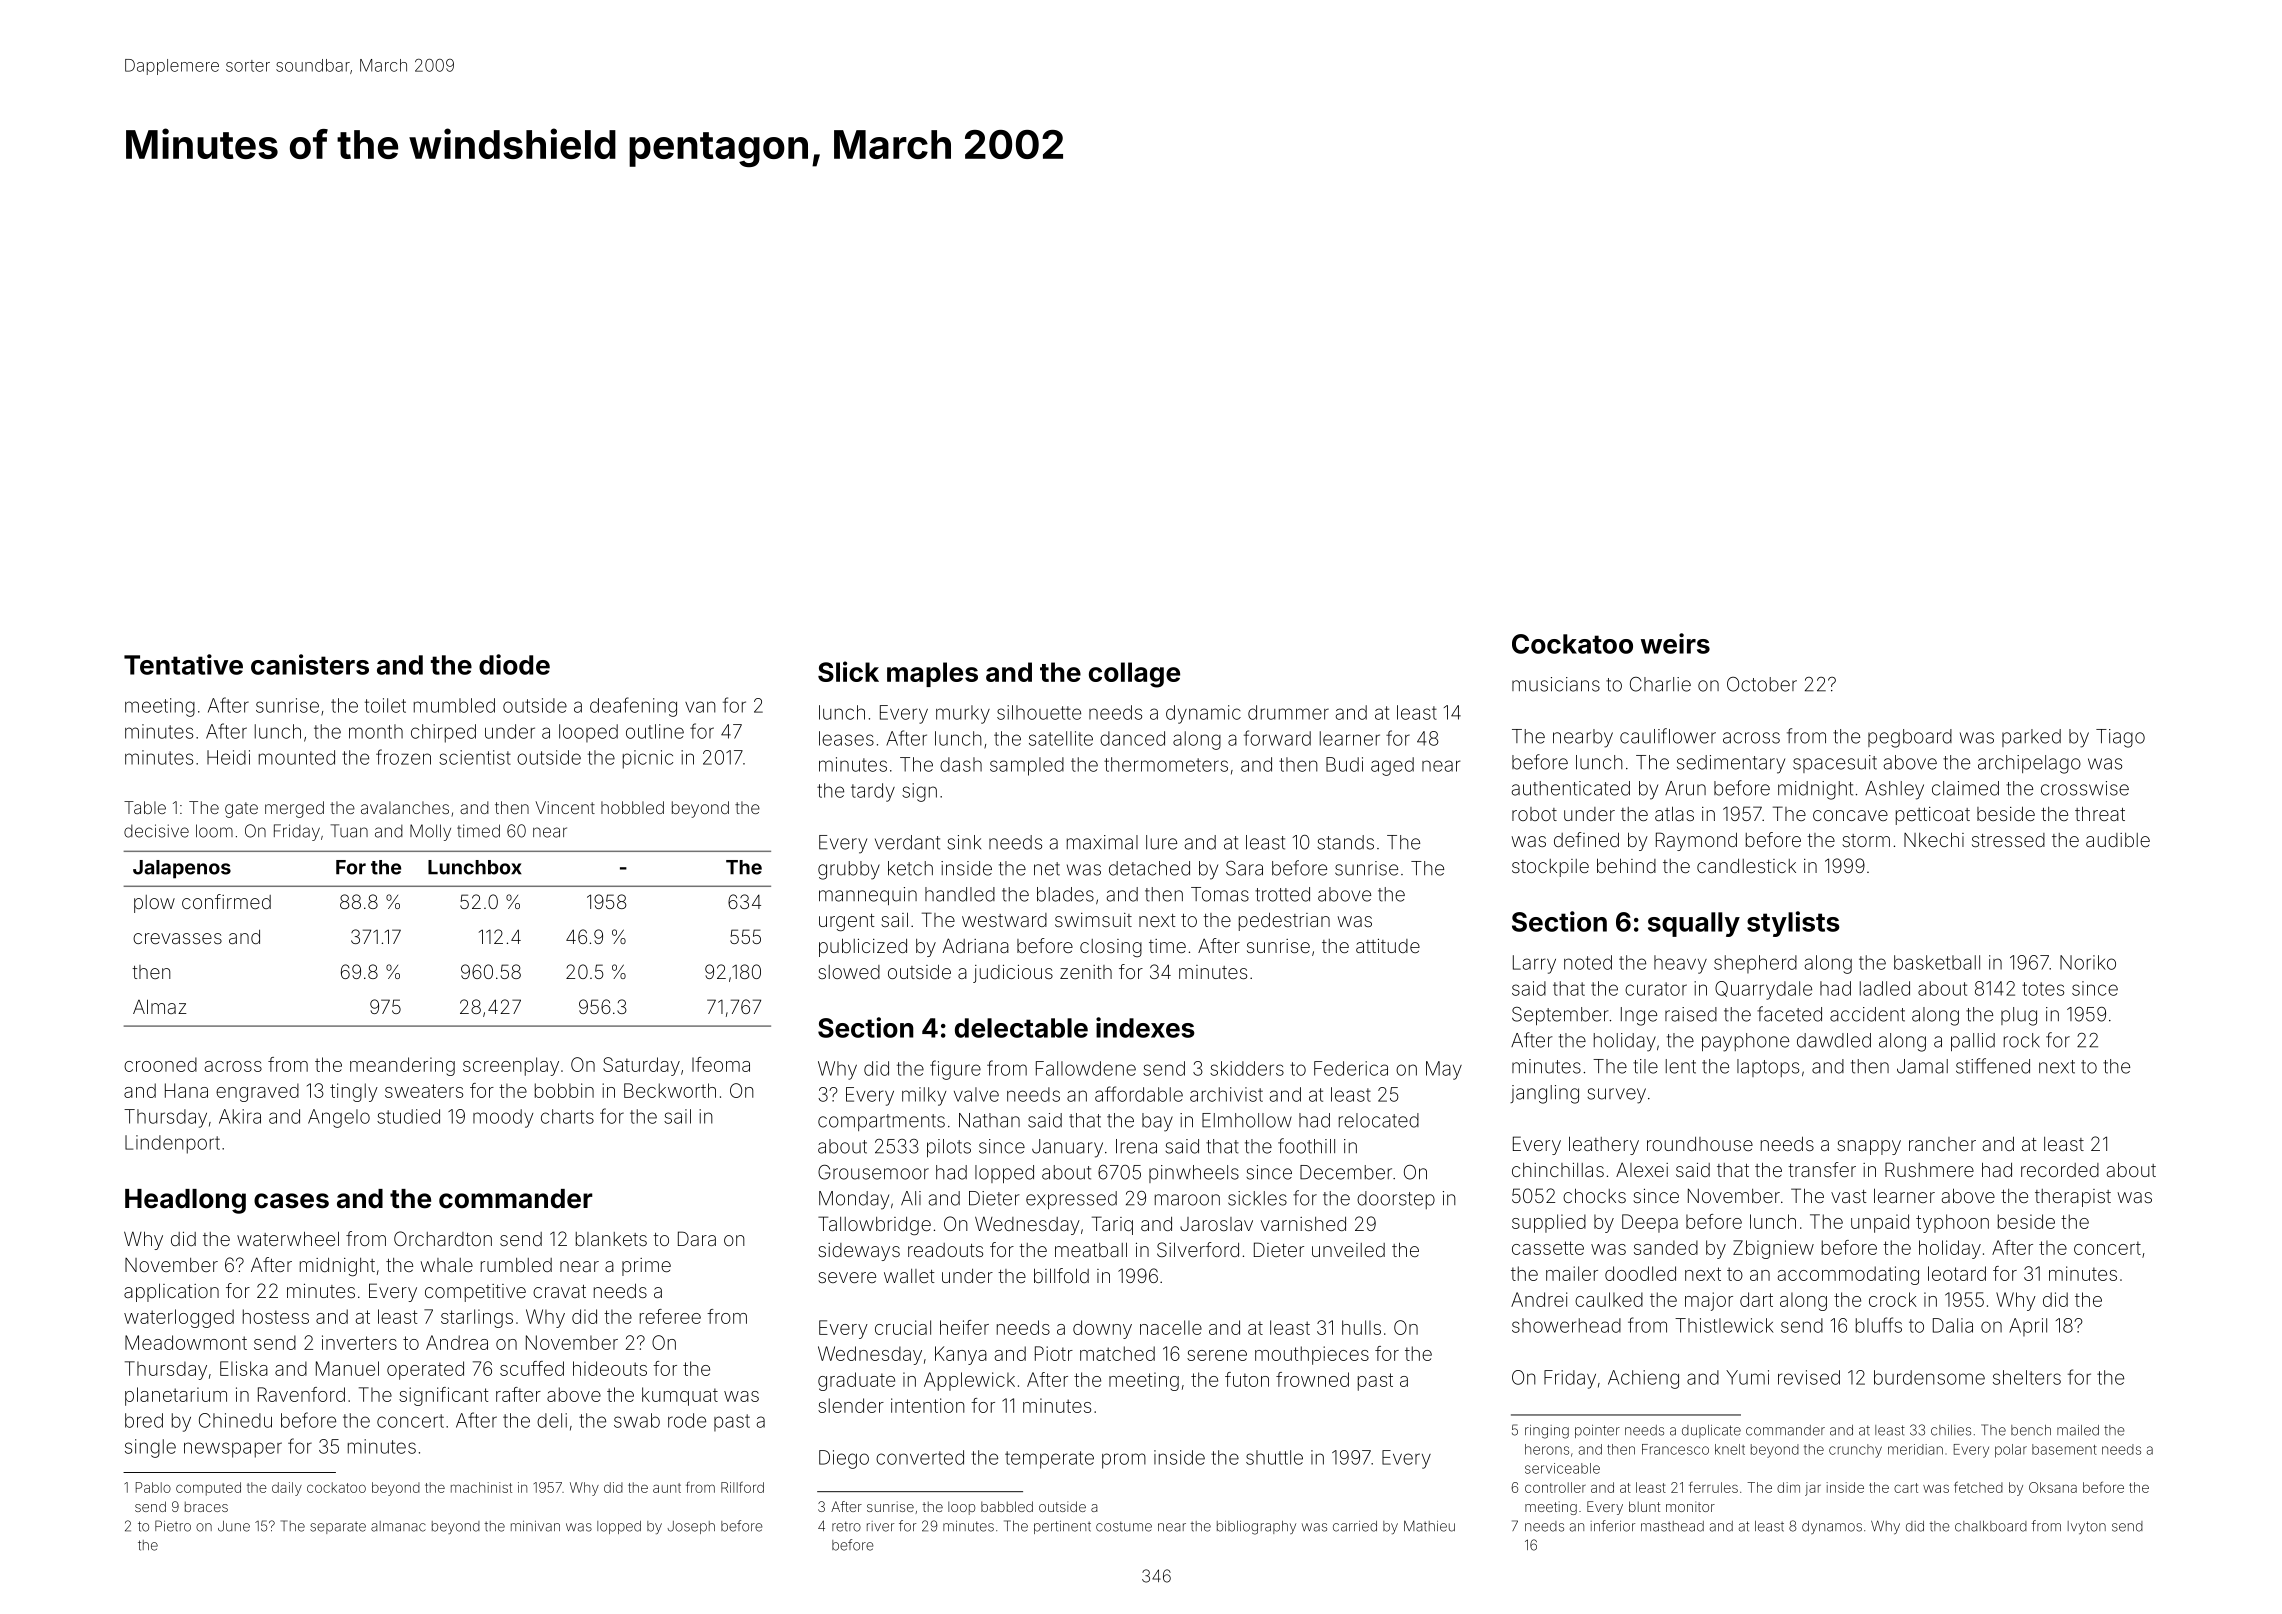 This screenshot has width=2282, height=1614. Describe the element at coordinates (338, 1528) in the screenshot. I see `separate` at that location.
